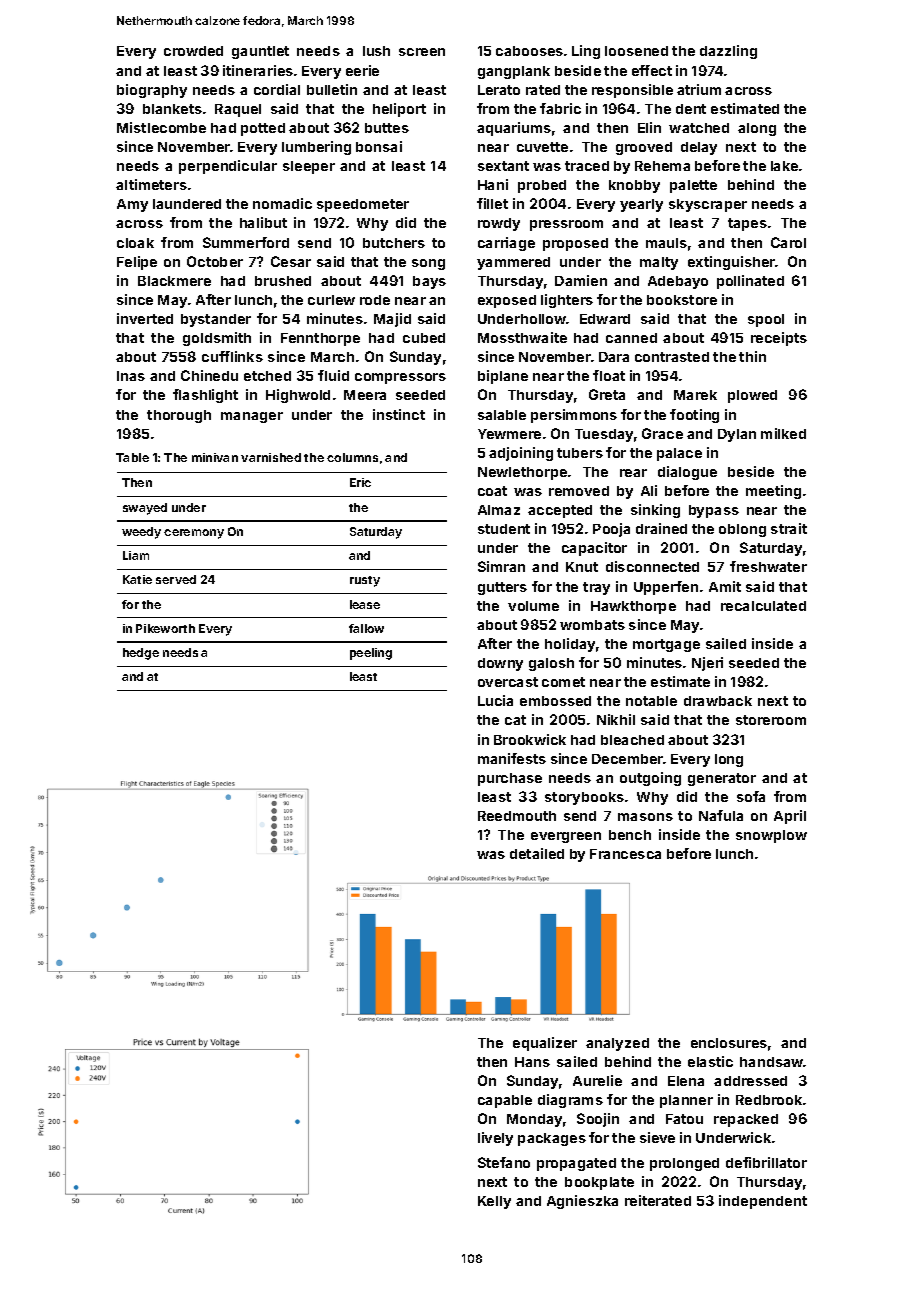 This screenshot has height=1308, width=924. I want to click on repacked, so click(746, 1120).
